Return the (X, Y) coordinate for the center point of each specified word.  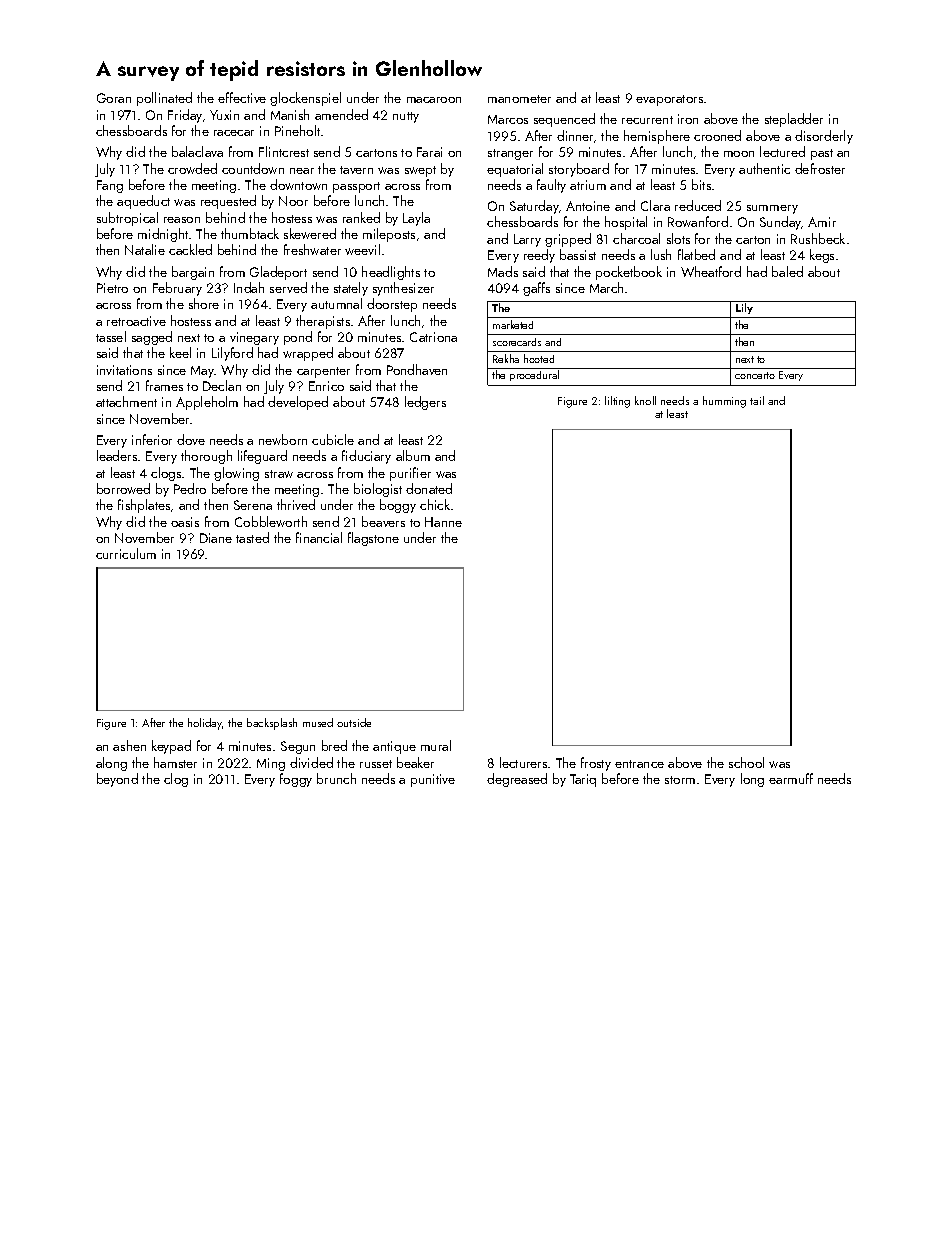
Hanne (443, 522)
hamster (175, 762)
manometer (519, 99)
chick (435, 504)
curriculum (126, 553)
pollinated (164, 99)
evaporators (669, 100)
